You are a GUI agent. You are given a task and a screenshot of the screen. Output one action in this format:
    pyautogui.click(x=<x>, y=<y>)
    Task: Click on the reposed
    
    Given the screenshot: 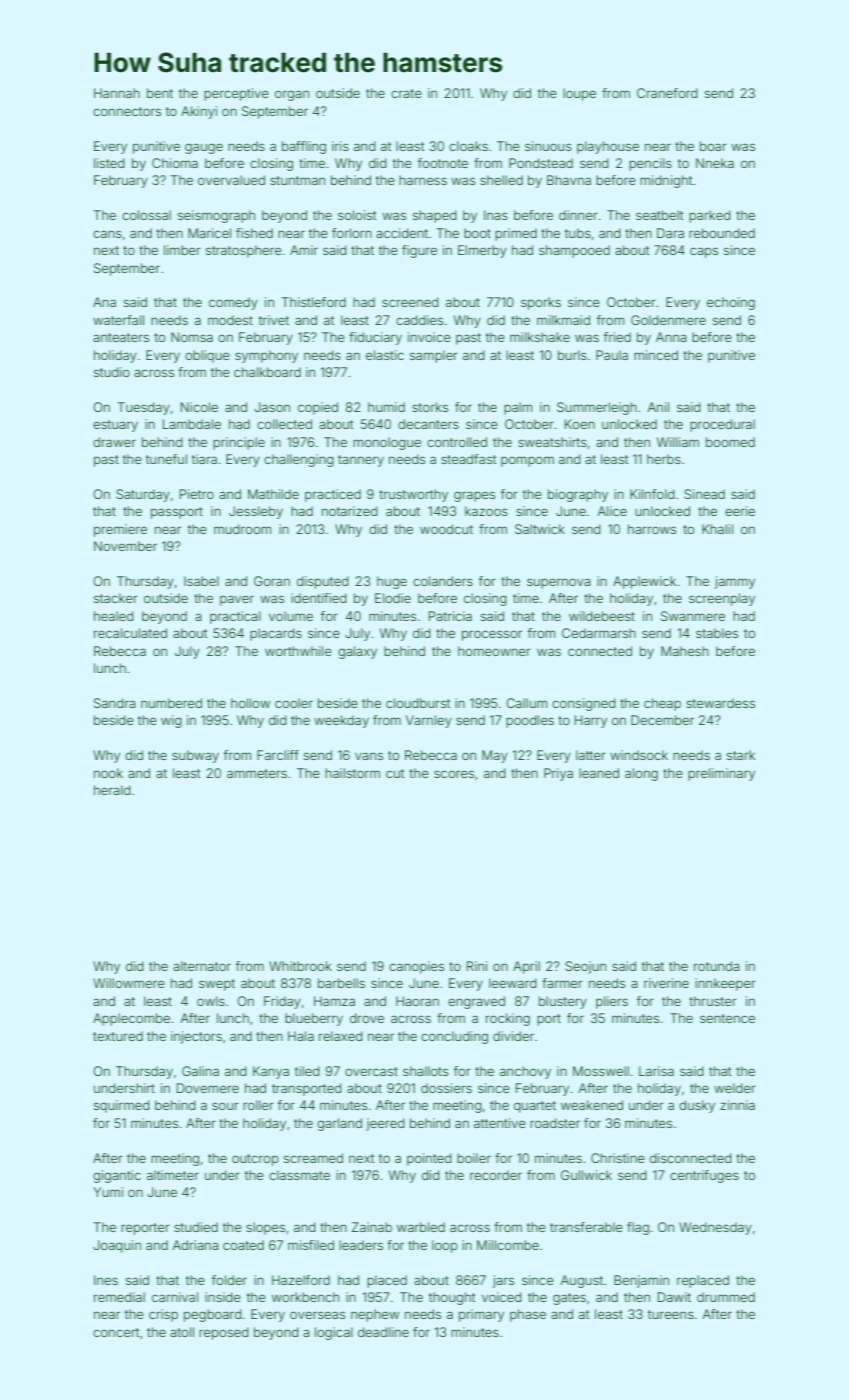 What is the action you would take?
    pyautogui.click(x=224, y=1333)
